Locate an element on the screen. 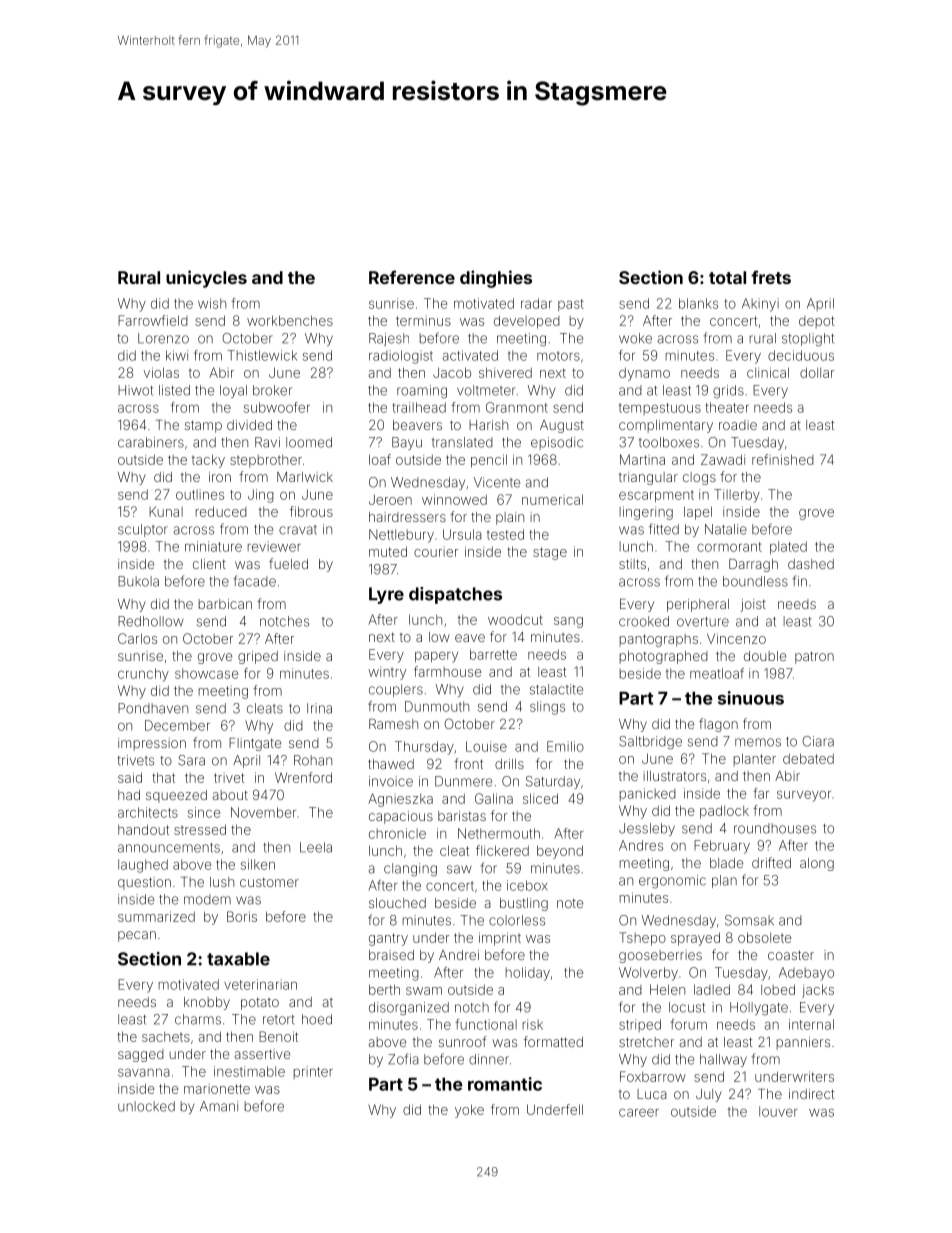  unicycles is located at coordinates (206, 279).
